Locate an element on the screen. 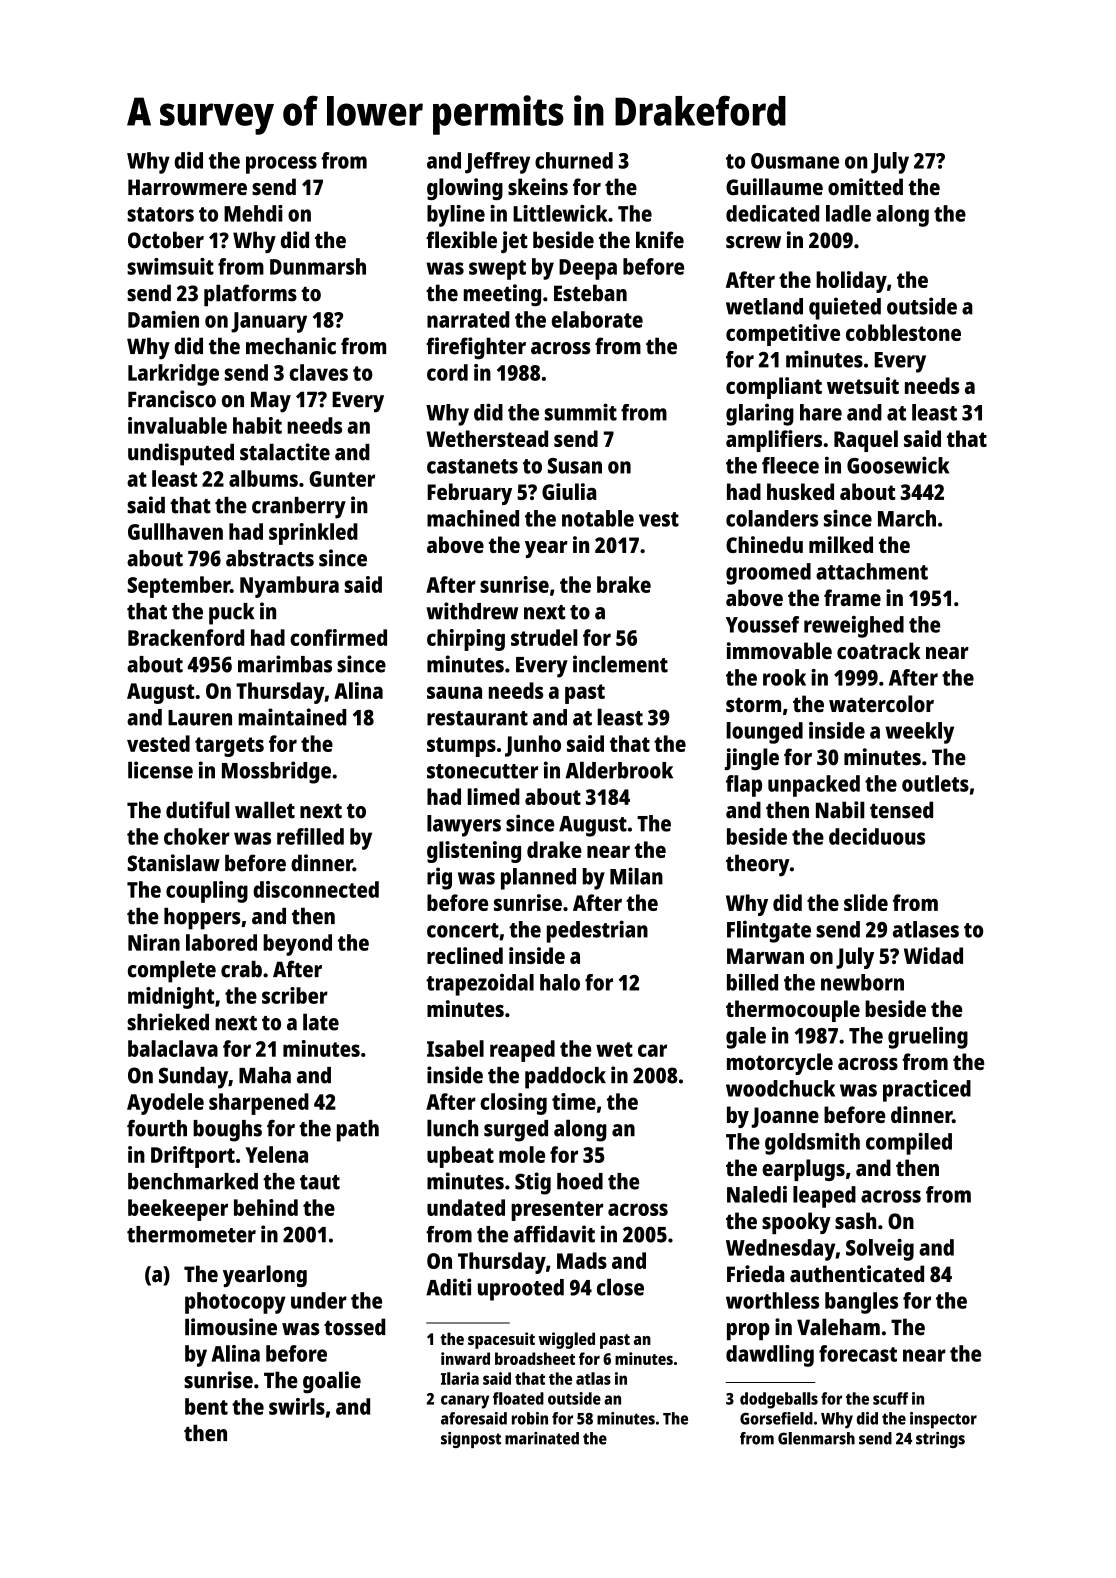 The image size is (1116, 1578). Isabel is located at coordinates (455, 1048).
